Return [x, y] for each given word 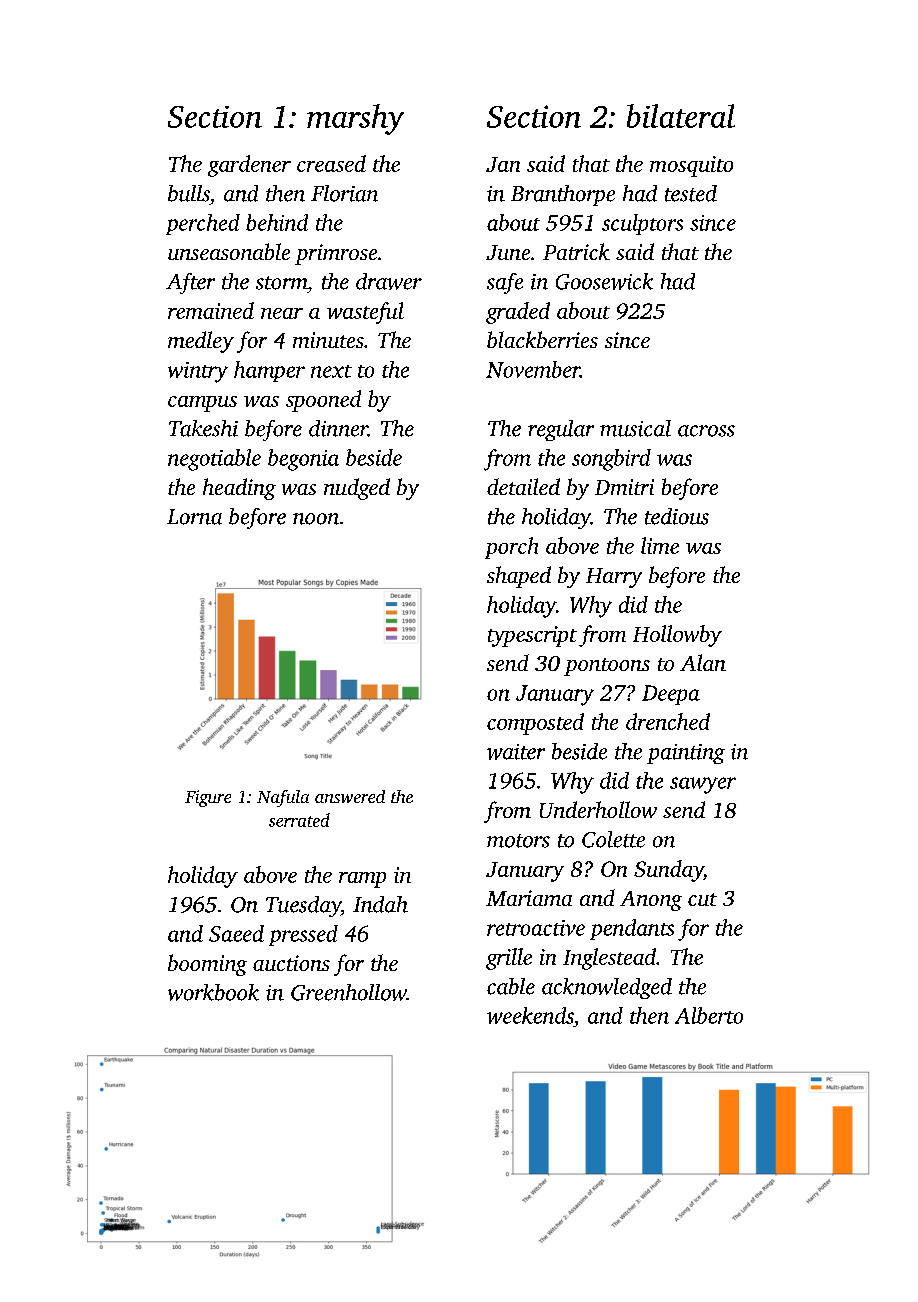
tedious [677, 516]
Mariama [529, 898]
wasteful [365, 313]
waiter [516, 752]
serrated [299, 820]
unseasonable [229, 251]
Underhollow [598, 809]
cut [702, 899]
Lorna [194, 517]
